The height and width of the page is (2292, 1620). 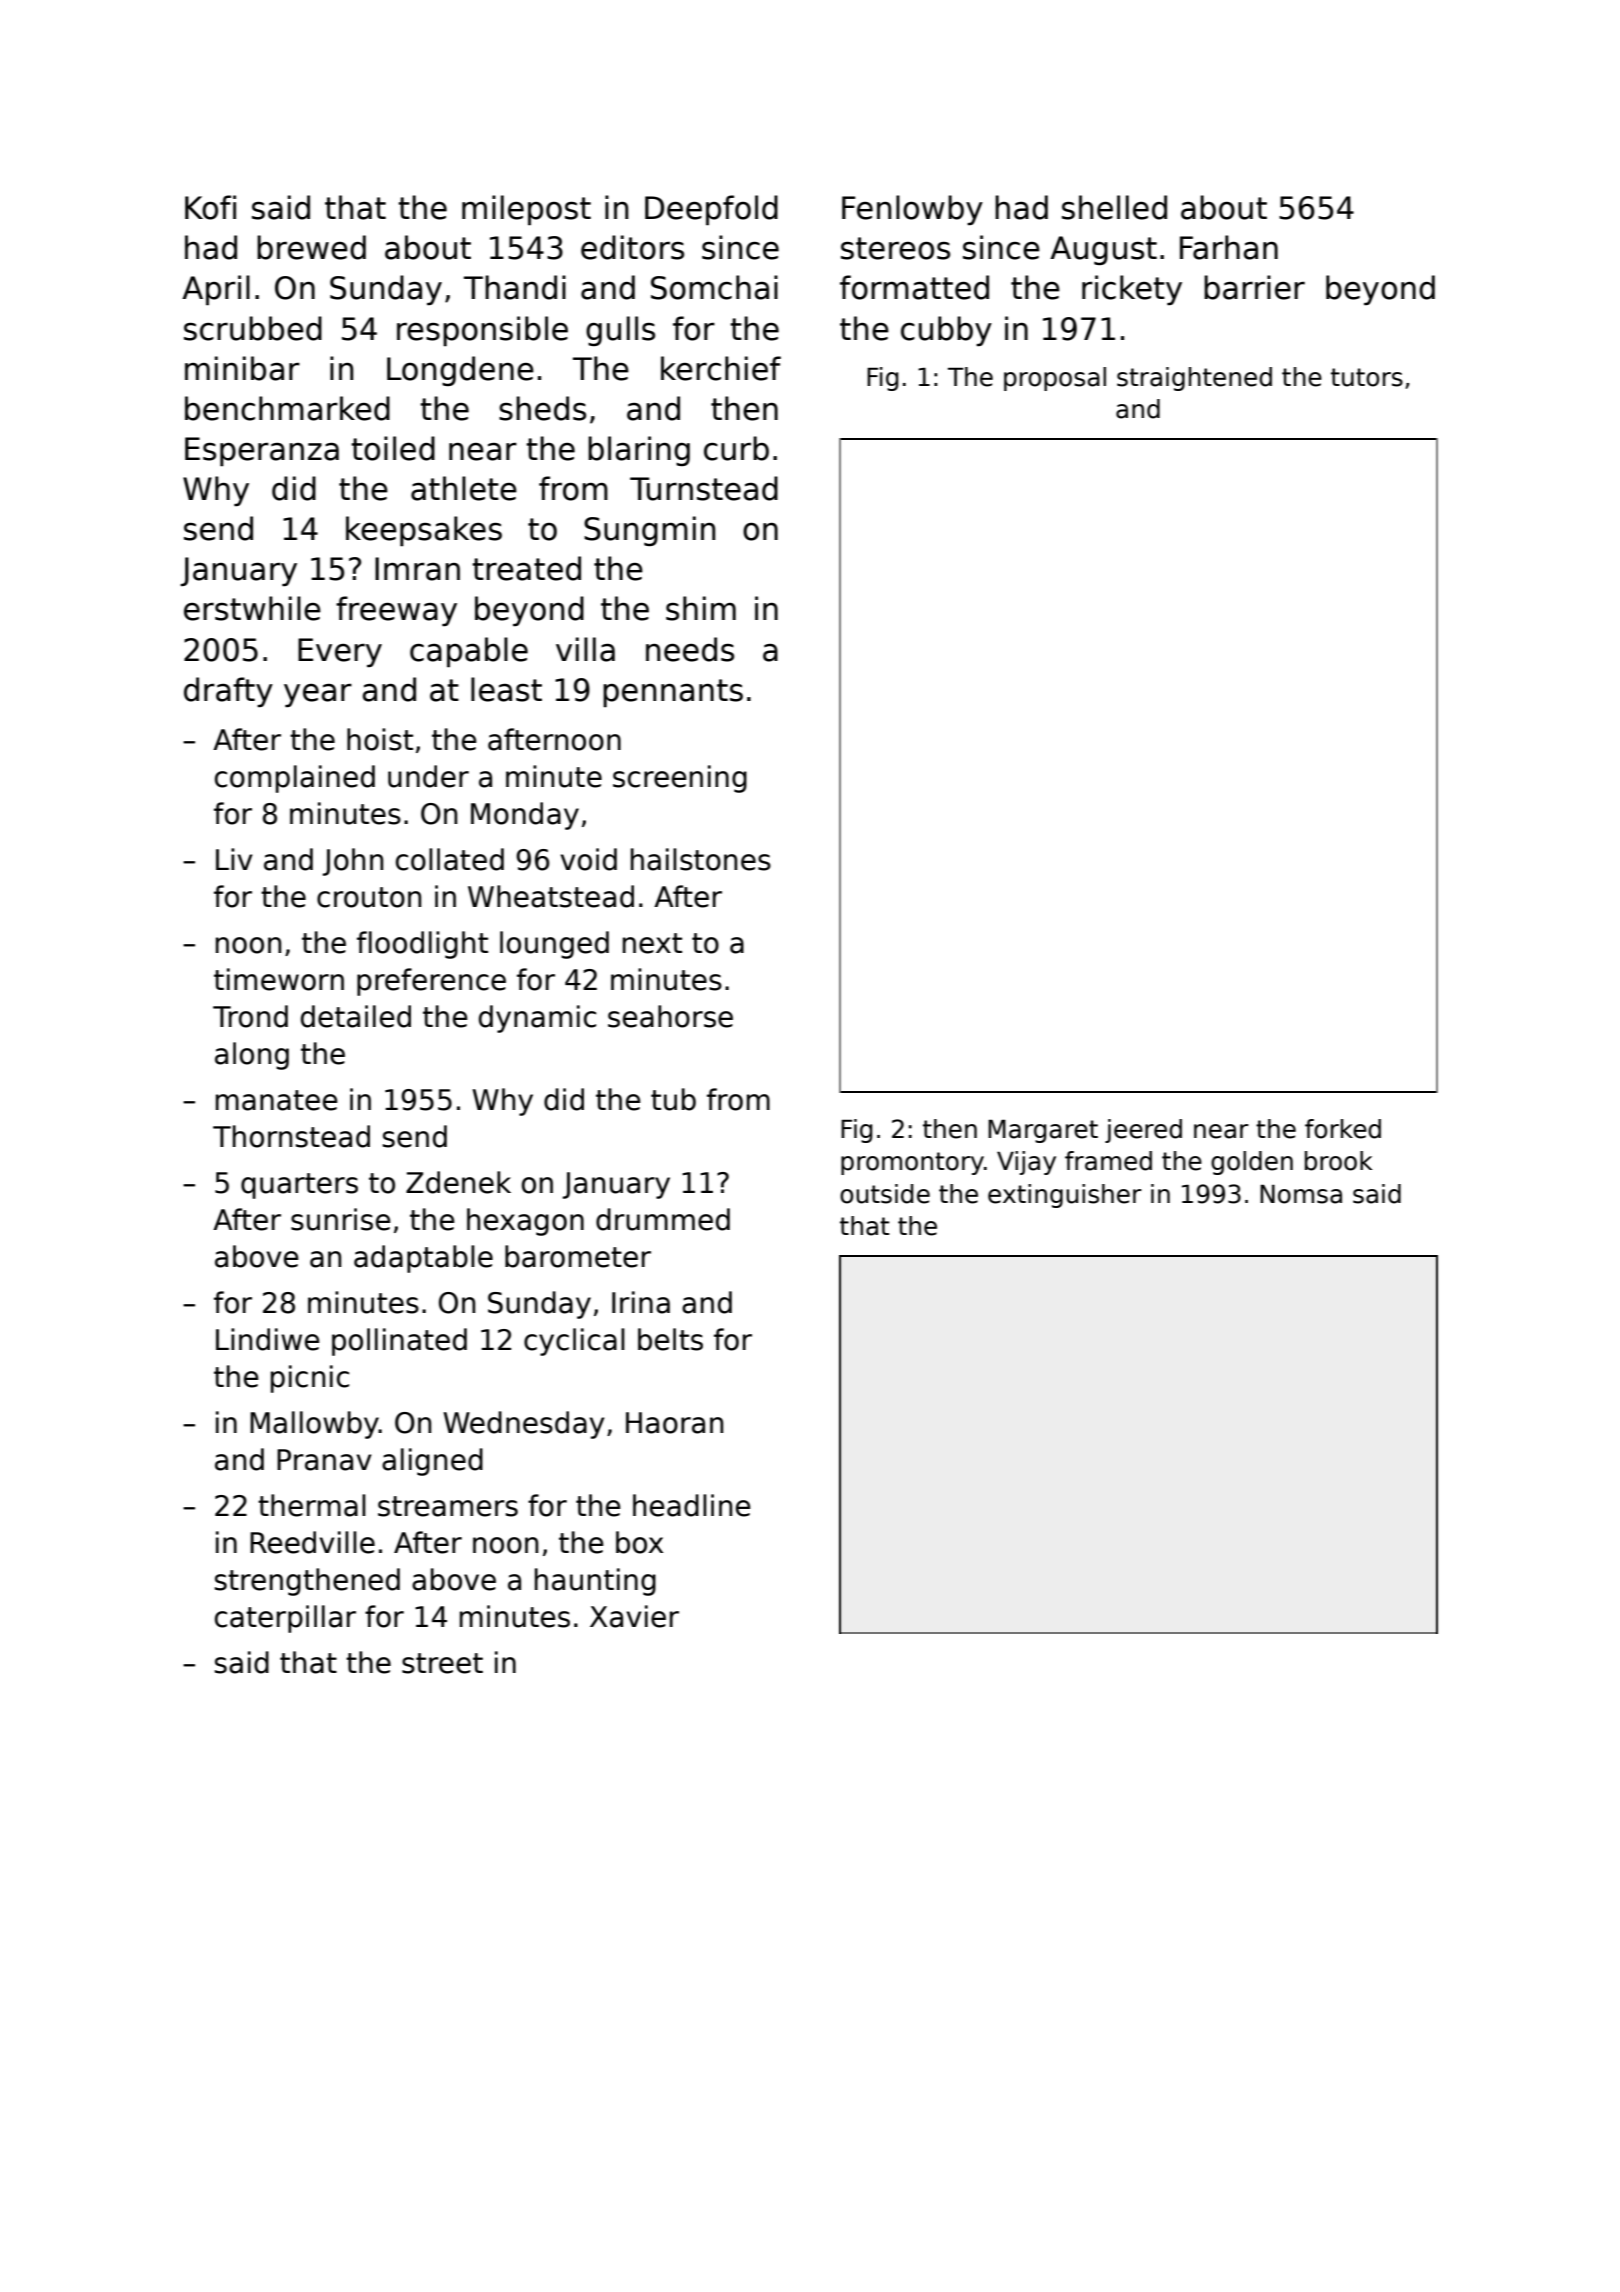 What do you see at coordinates (417, 569) in the page?
I see `Imran` at bounding box center [417, 569].
